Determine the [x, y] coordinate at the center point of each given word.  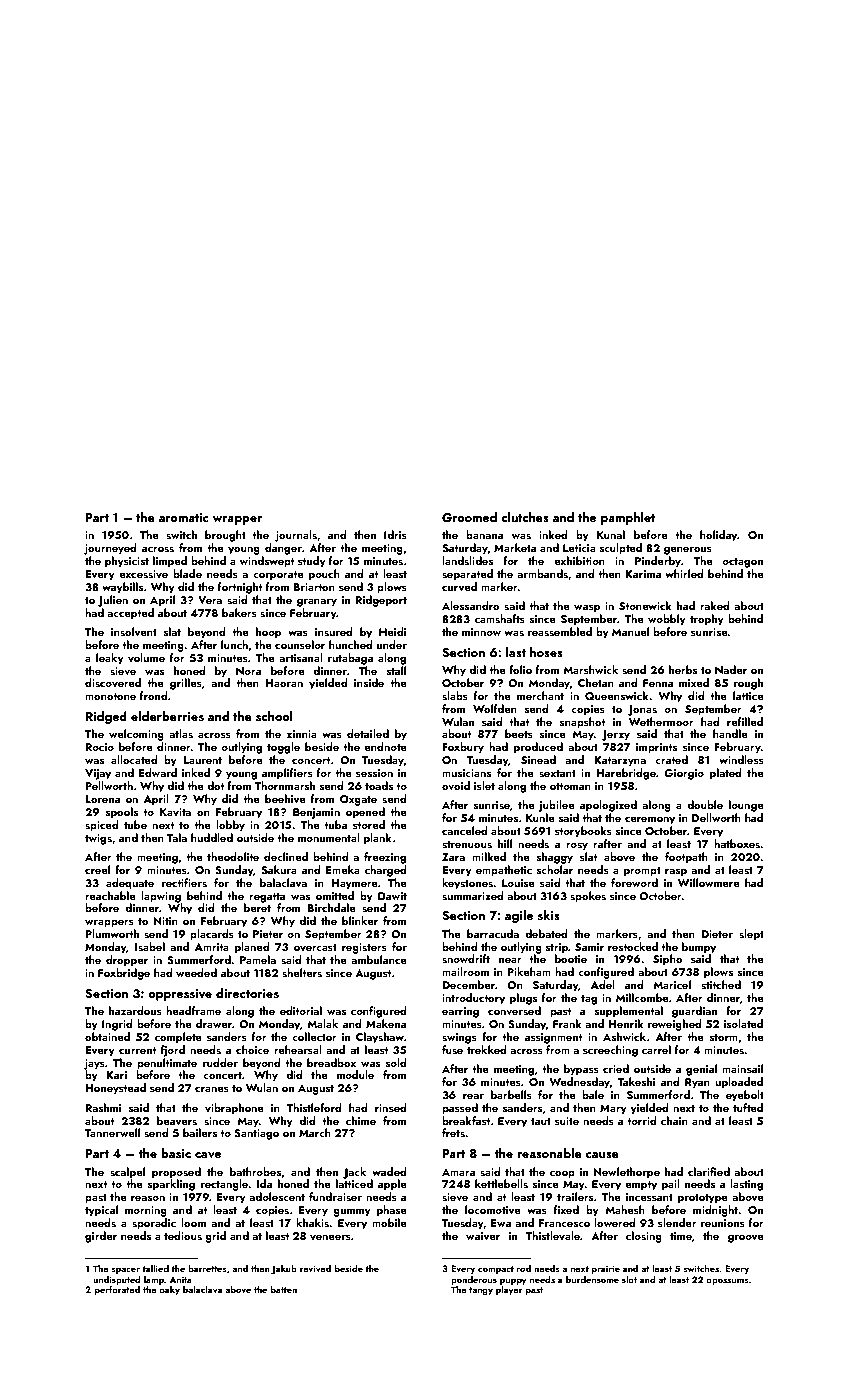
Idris [395, 534]
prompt [642, 872]
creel [97, 869]
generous [688, 551]
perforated [117, 1290]
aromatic [184, 517]
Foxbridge [124, 974]
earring [460, 1012]
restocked [633, 946]
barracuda [493, 933]
